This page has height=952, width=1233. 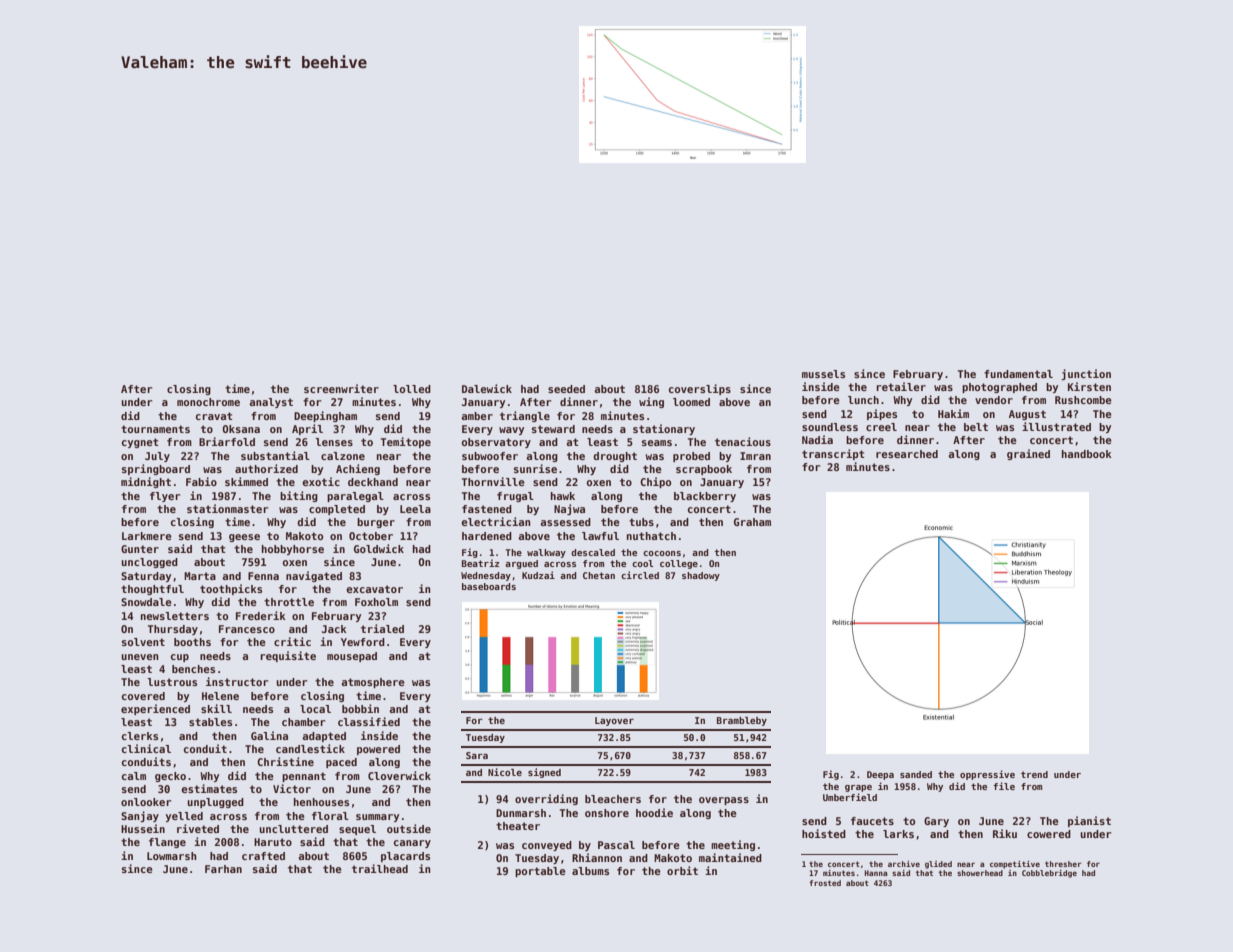 I want to click on frosted, so click(x=825, y=883).
